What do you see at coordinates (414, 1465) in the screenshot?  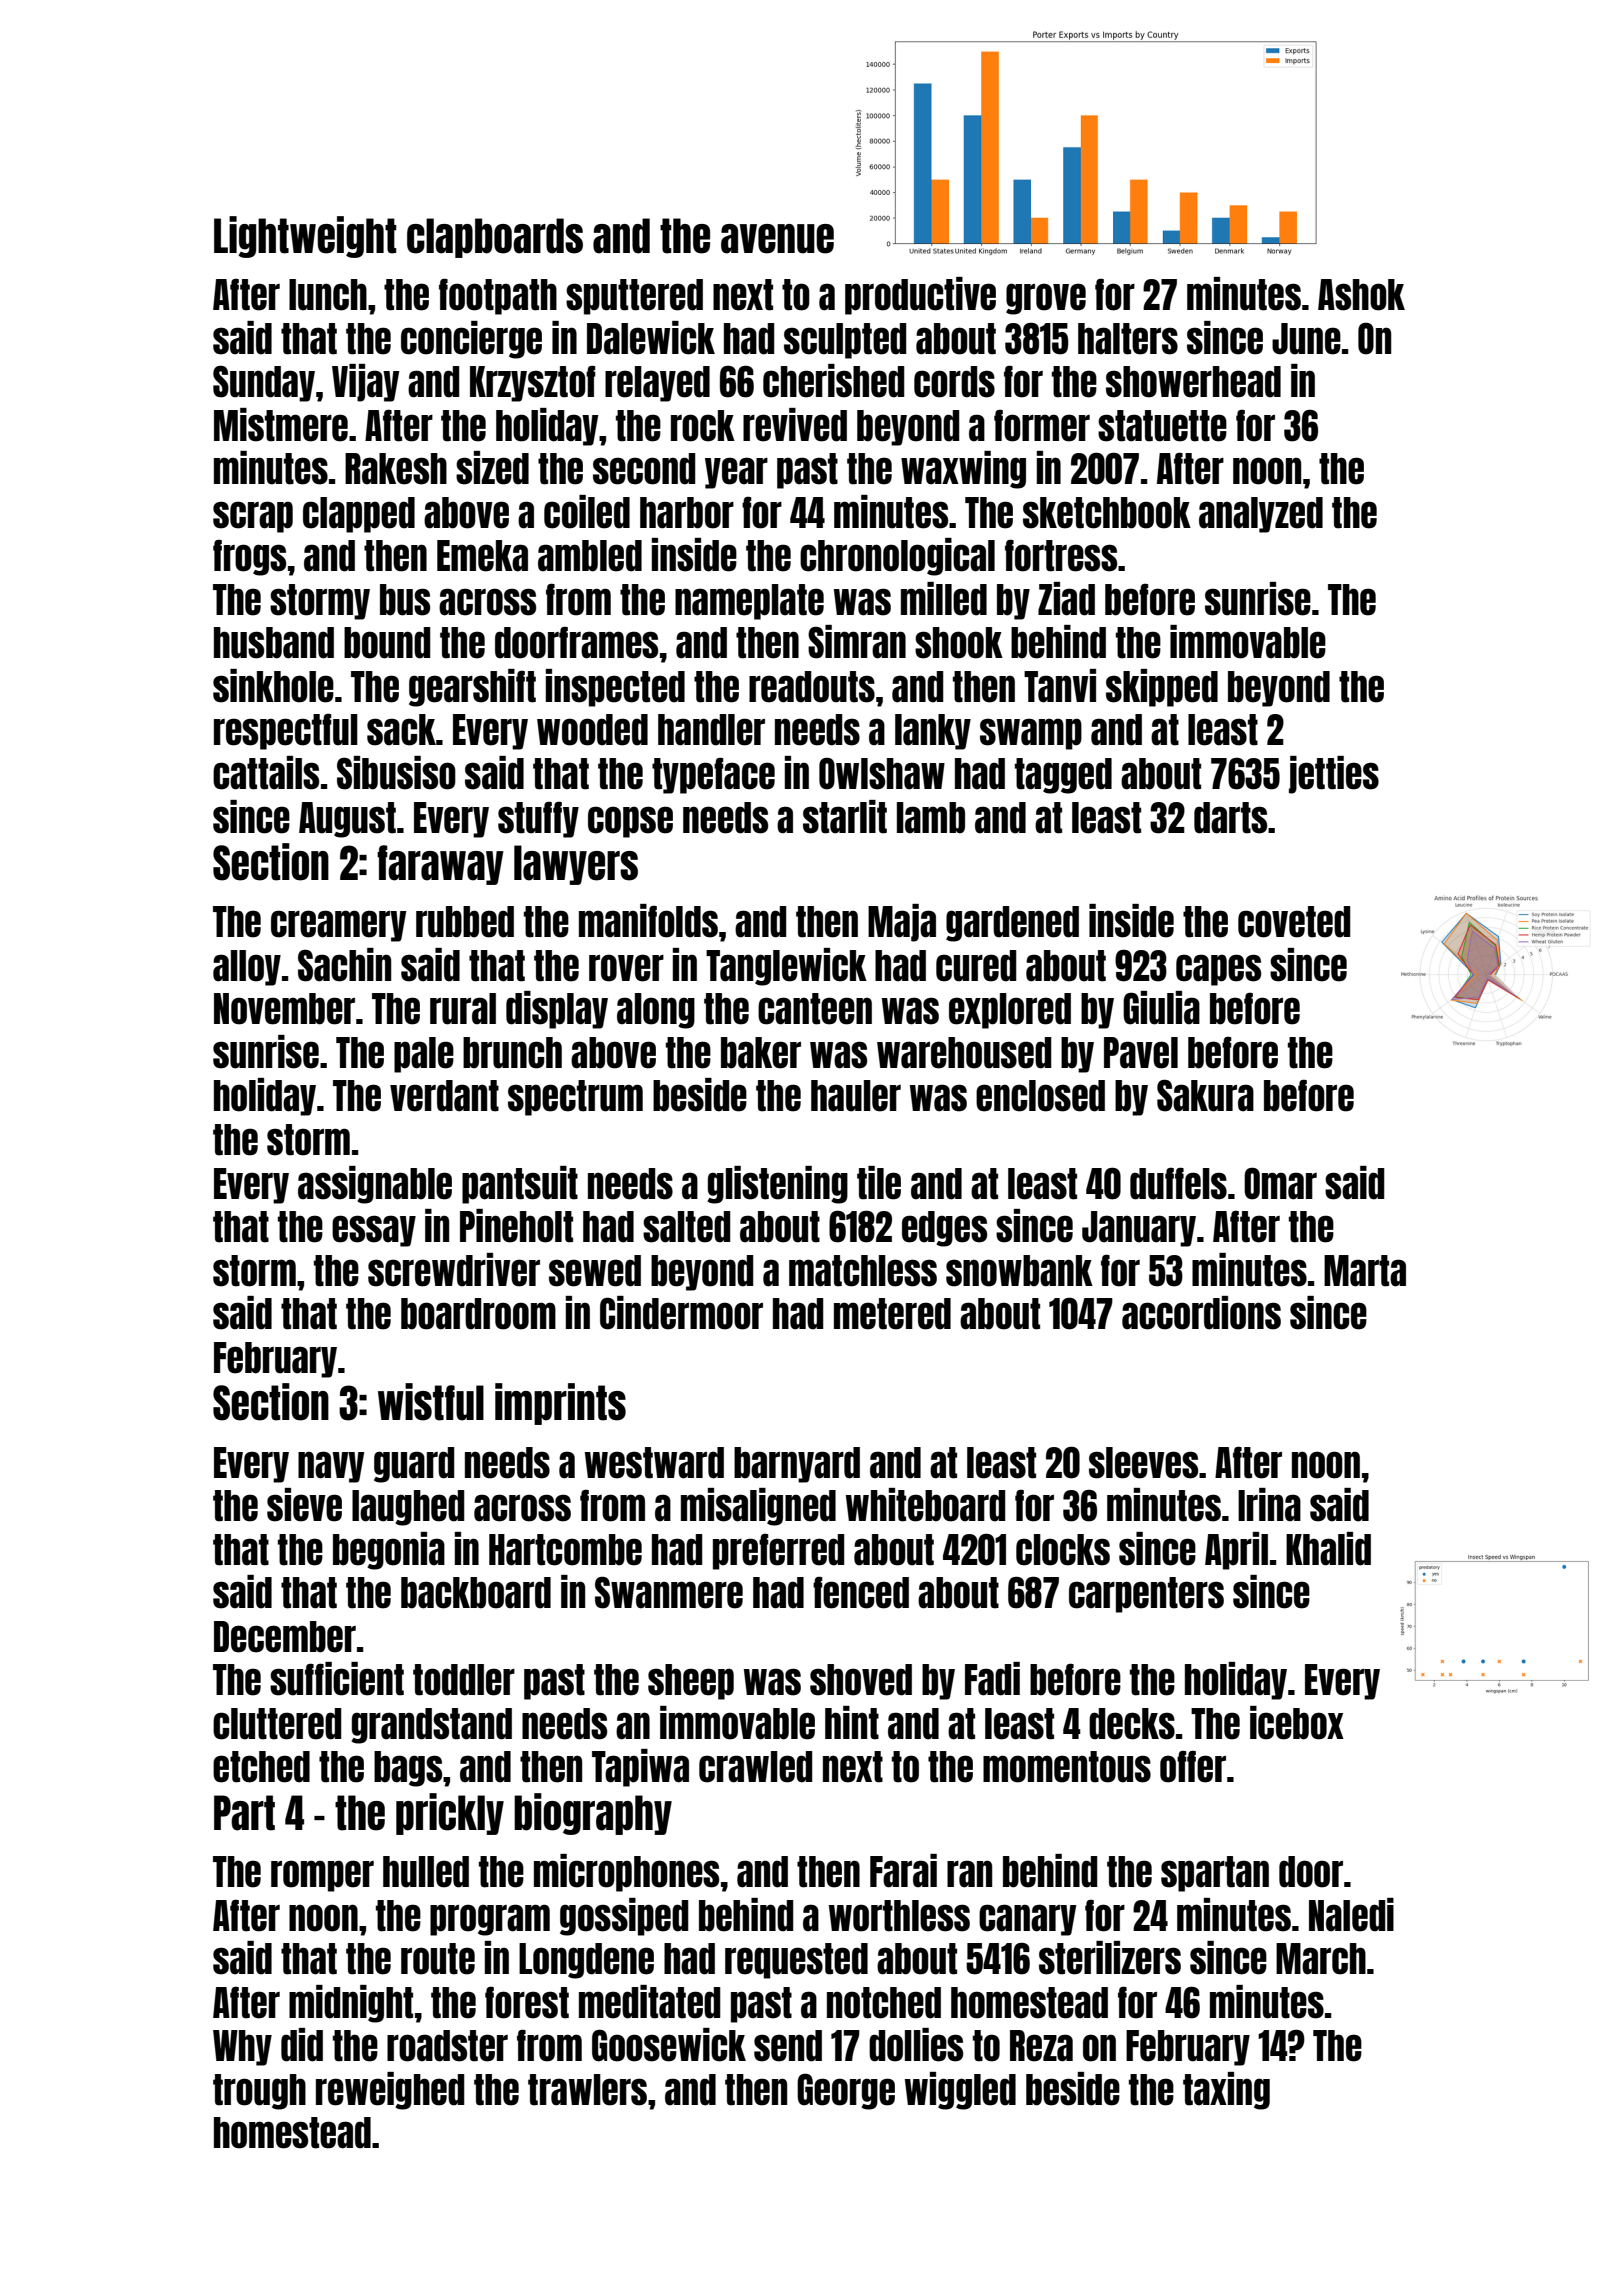 I see `guard` at bounding box center [414, 1465].
